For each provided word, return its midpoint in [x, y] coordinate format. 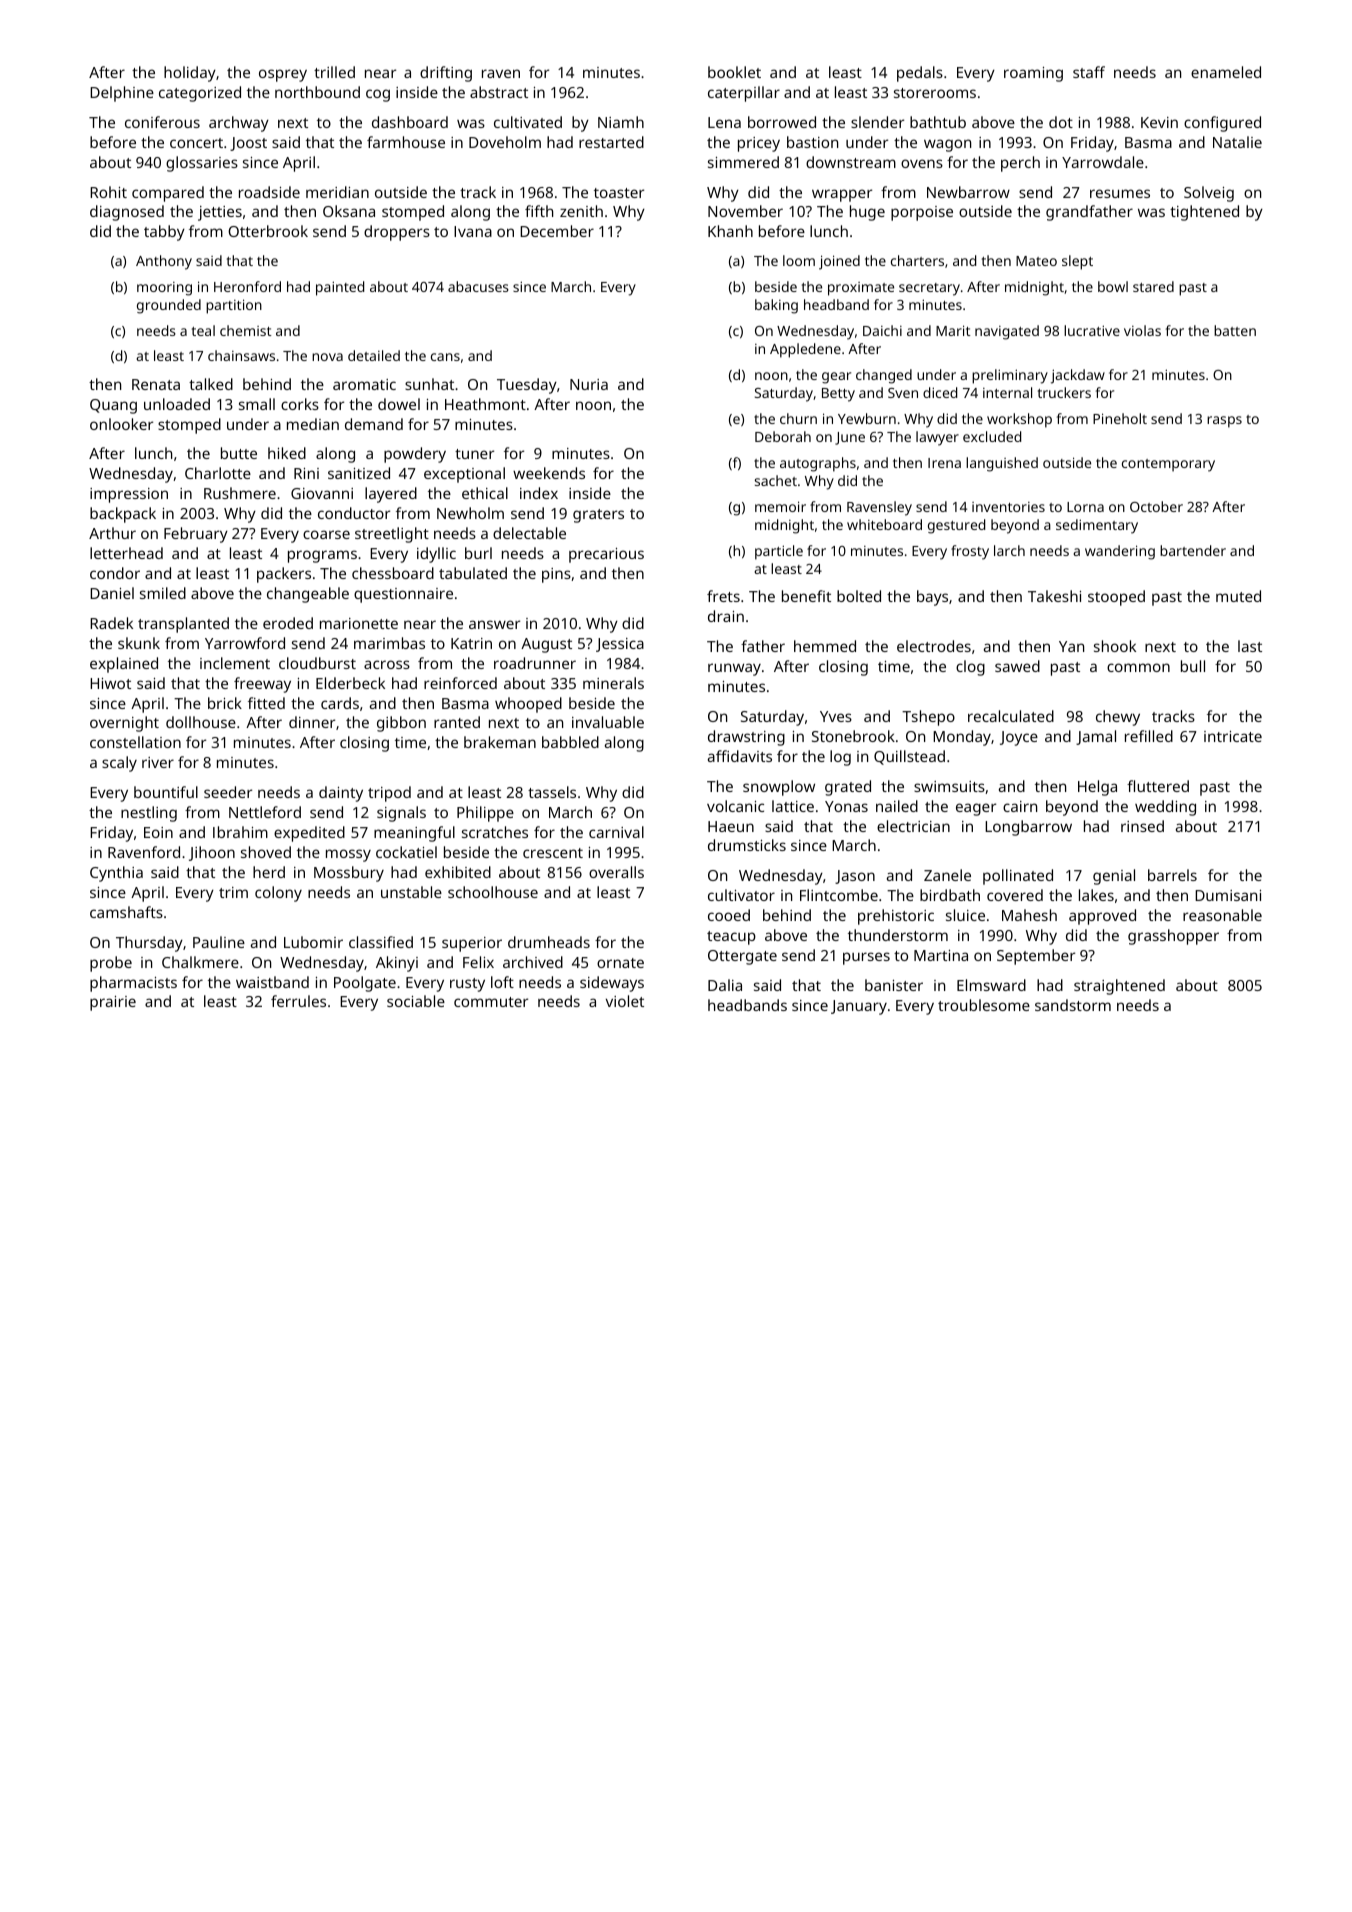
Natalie [1237, 142]
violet [625, 1001]
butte [239, 453]
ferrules [298, 1001]
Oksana [349, 211]
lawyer [937, 438]
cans [445, 357]
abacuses [478, 286]
